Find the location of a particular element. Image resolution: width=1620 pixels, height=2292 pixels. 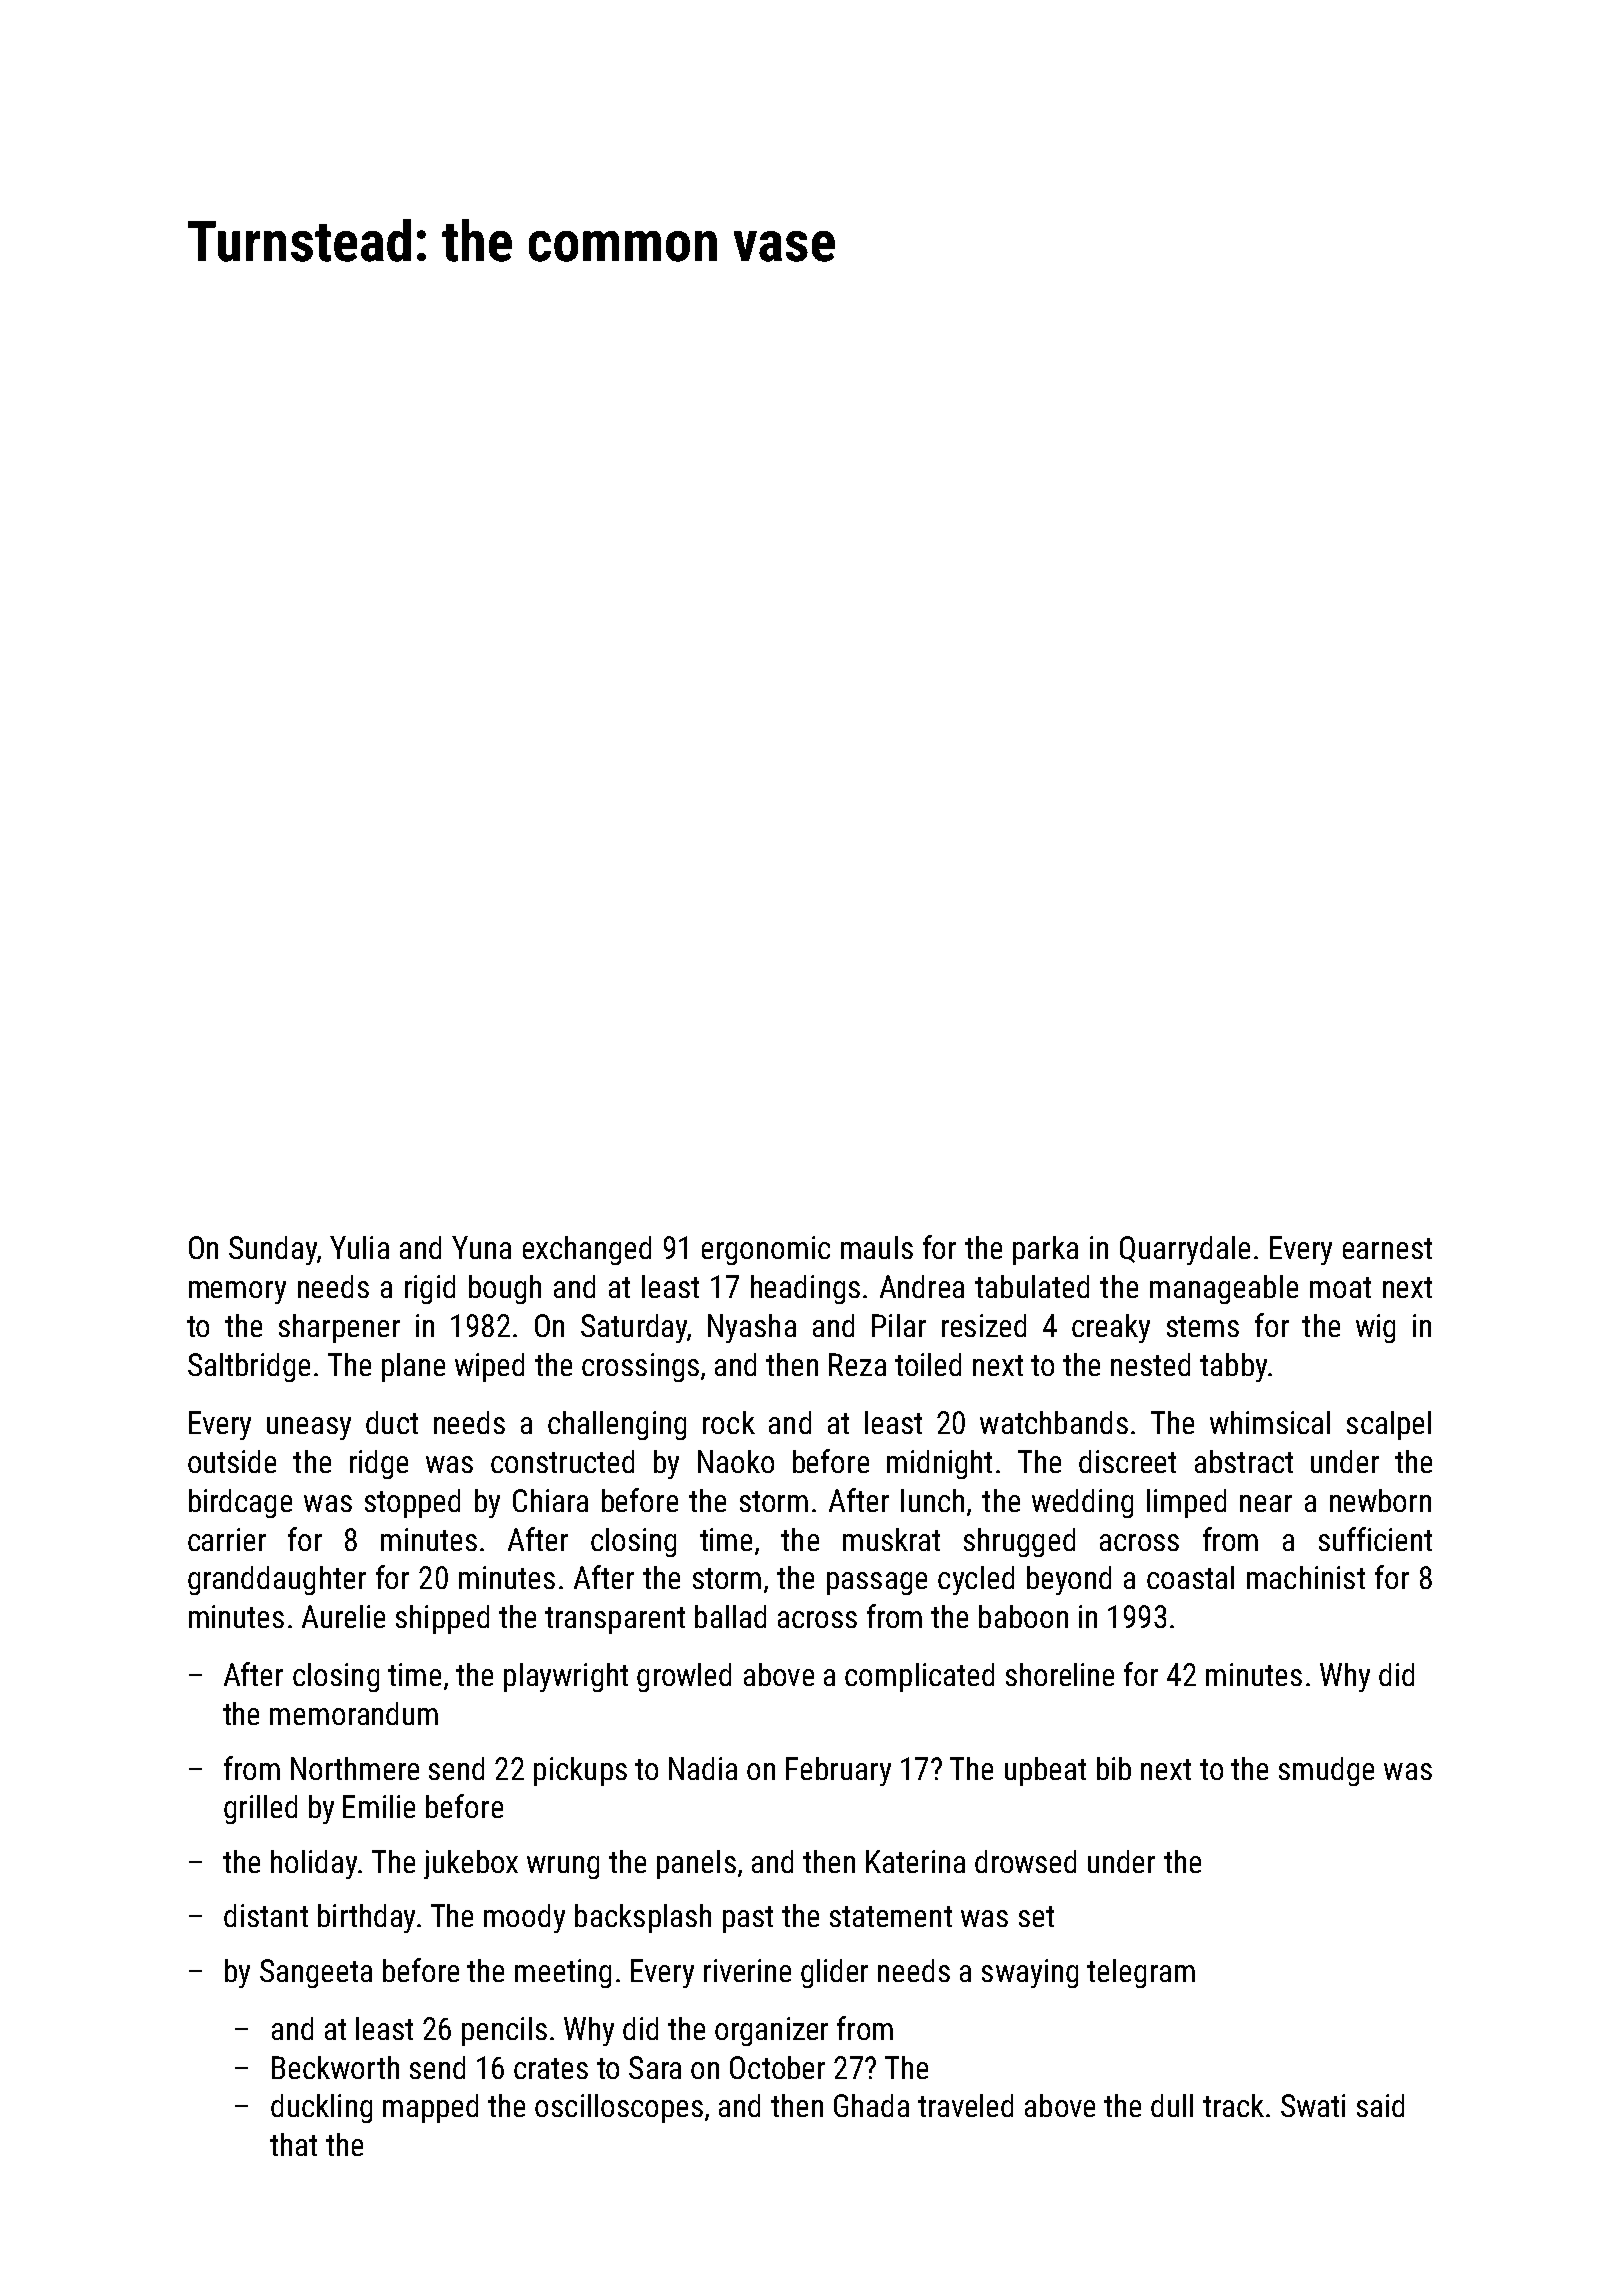

Andrea is located at coordinates (922, 1286).
